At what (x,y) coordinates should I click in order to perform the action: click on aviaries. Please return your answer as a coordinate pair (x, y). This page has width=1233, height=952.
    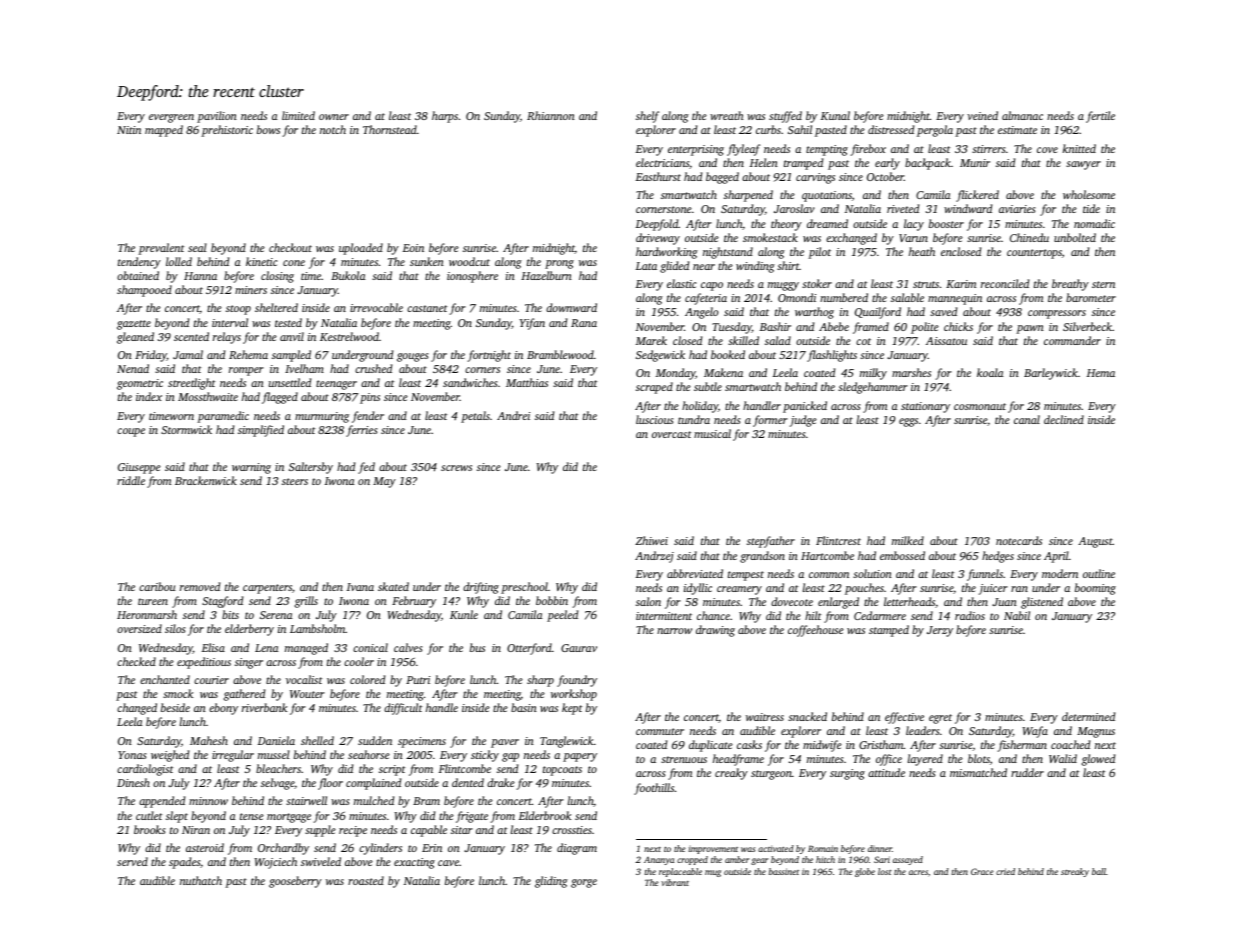
    Looking at the image, I should click on (1017, 209).
